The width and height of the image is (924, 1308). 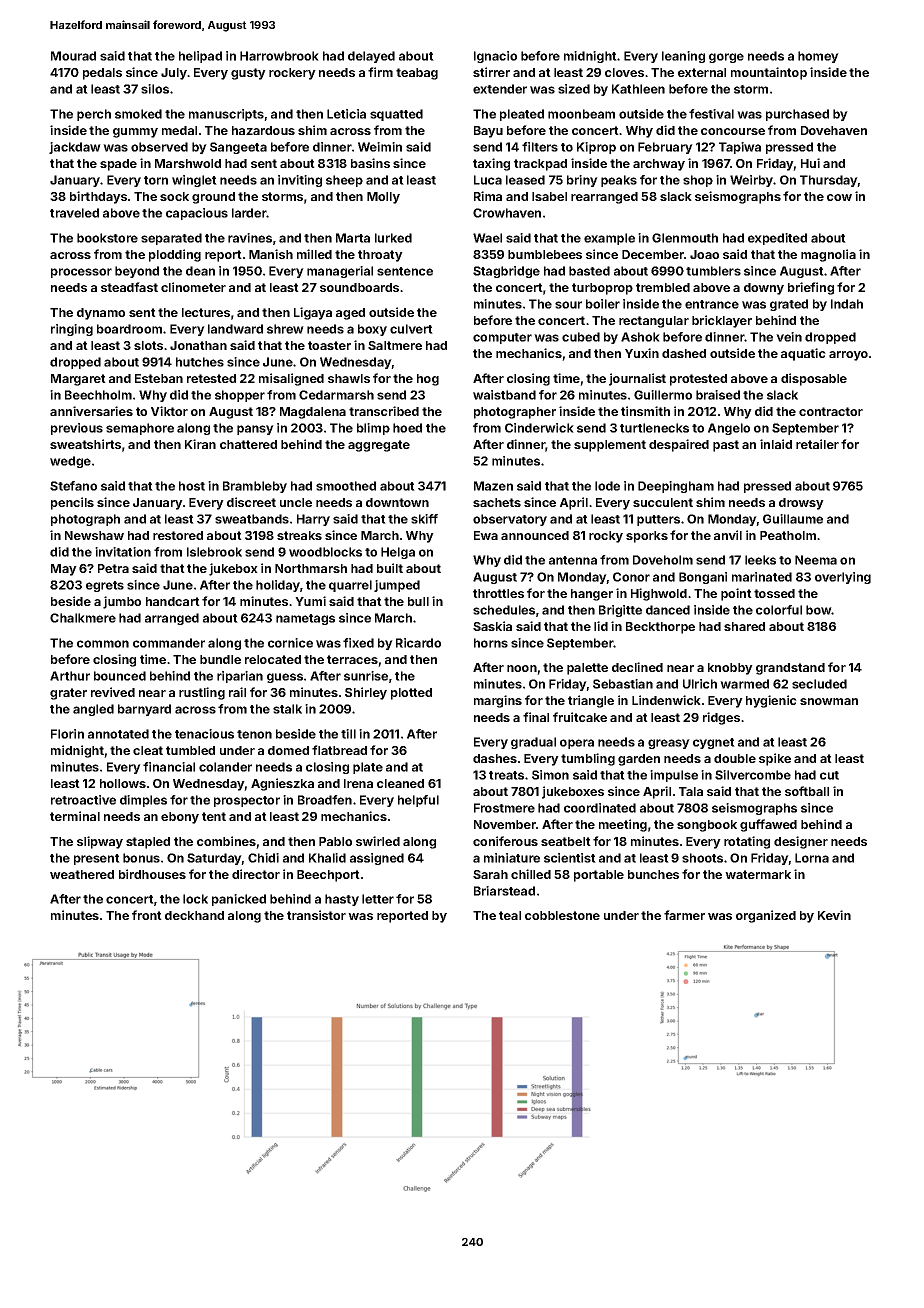 What do you see at coordinates (91, 411) in the image?
I see `anniversaries` at bounding box center [91, 411].
